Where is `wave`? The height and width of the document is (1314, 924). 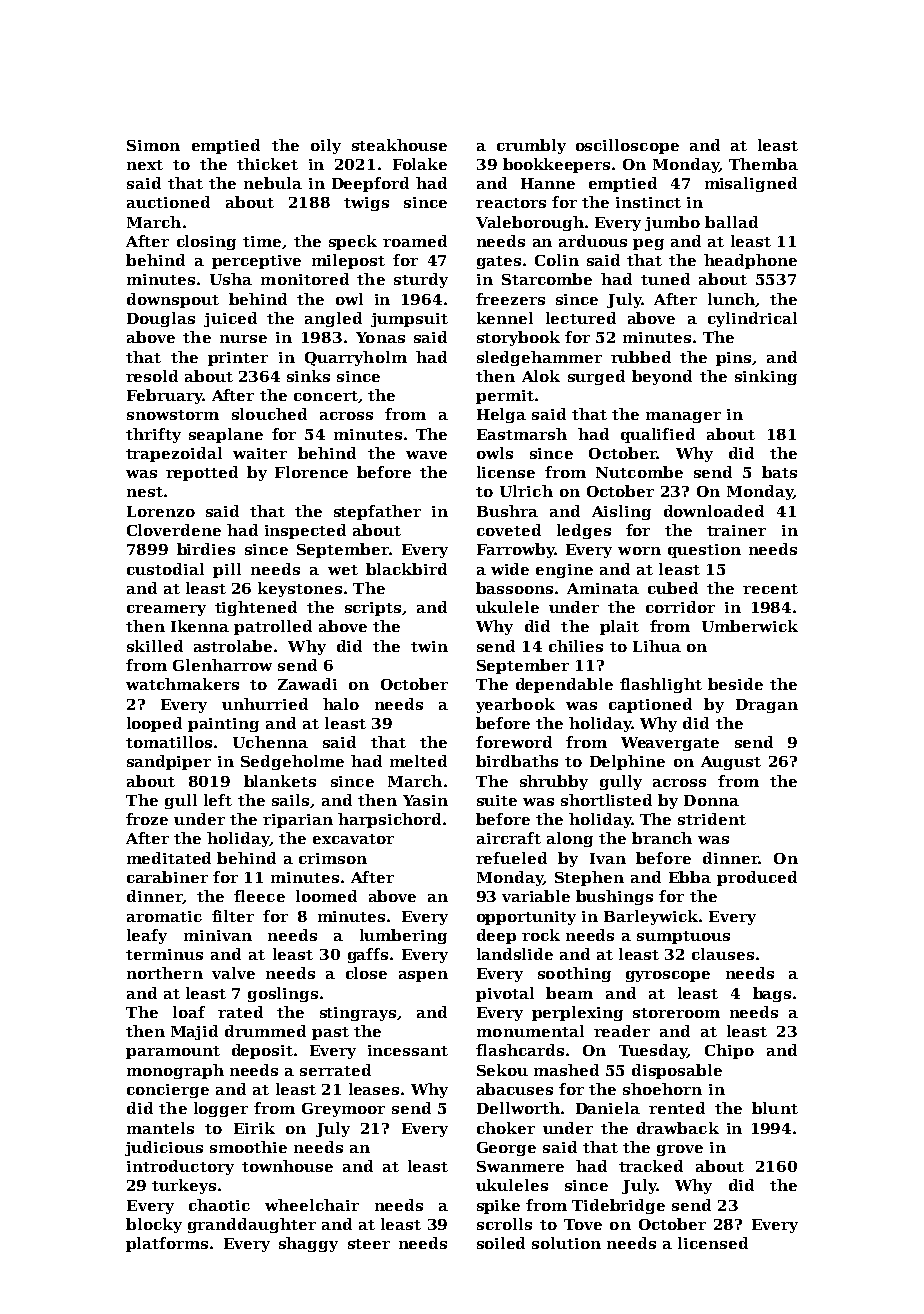 wave is located at coordinates (426, 455).
